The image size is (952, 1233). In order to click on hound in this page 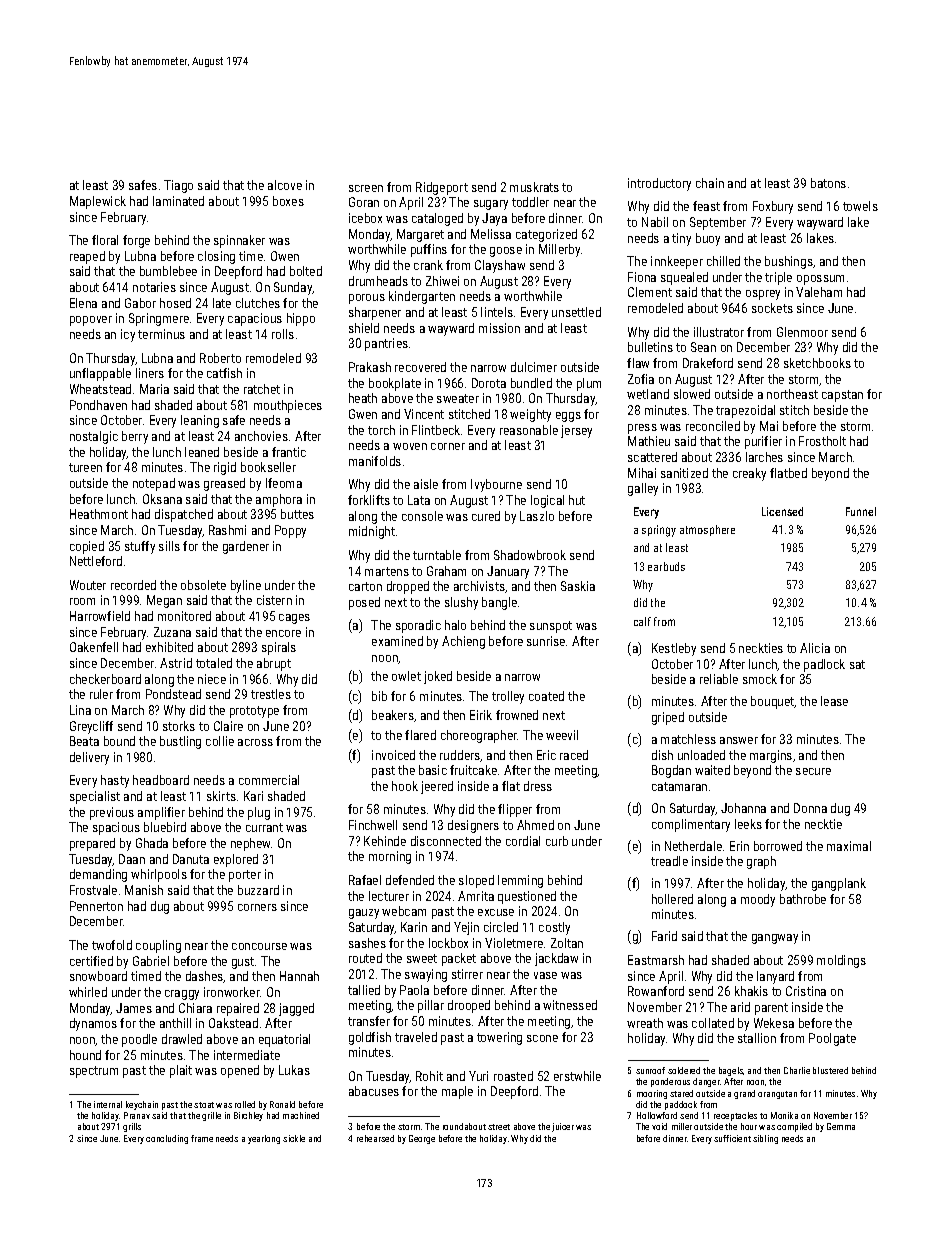, I will do `click(85, 1055)`.
